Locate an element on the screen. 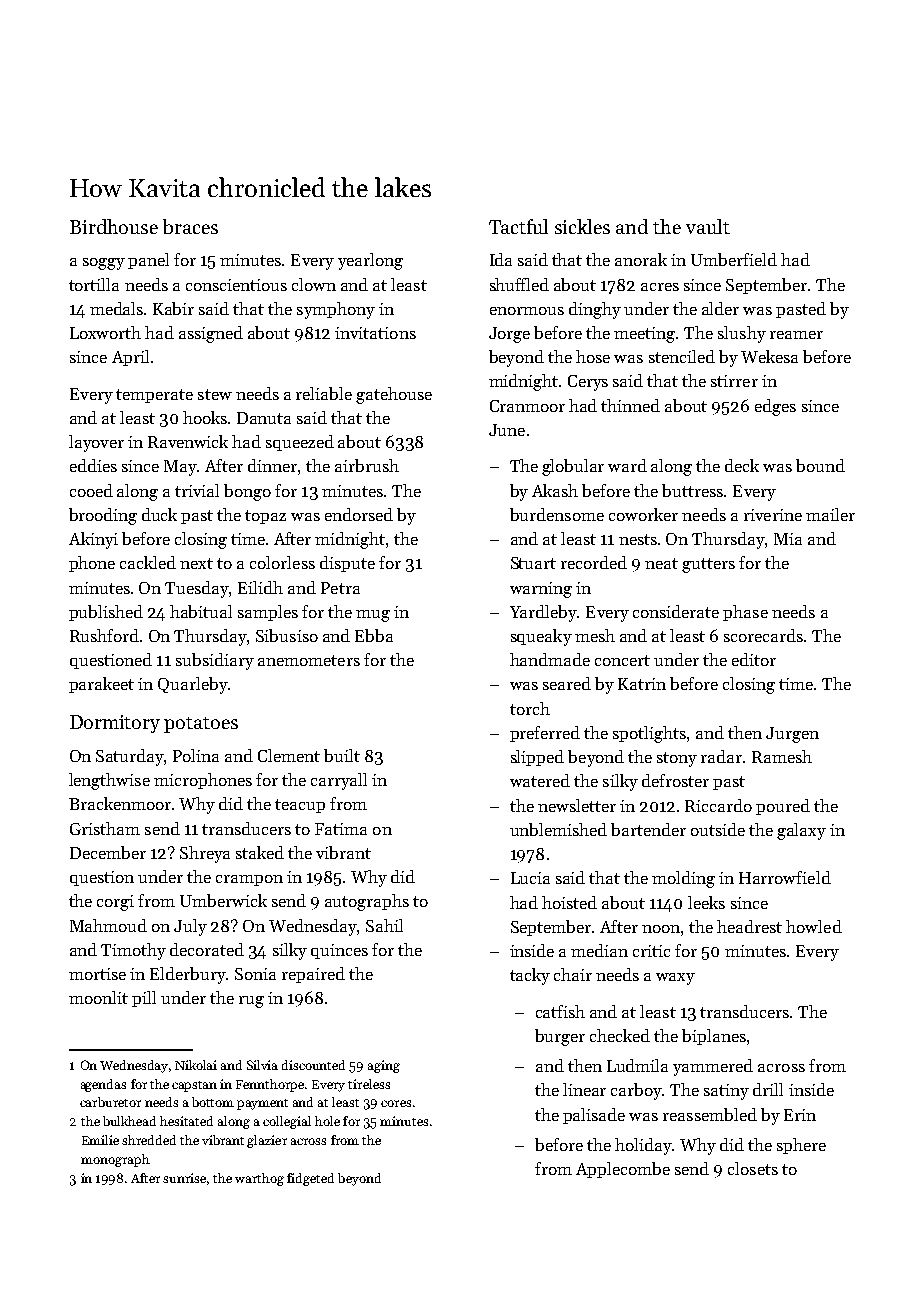  dispute is located at coordinates (347, 564).
